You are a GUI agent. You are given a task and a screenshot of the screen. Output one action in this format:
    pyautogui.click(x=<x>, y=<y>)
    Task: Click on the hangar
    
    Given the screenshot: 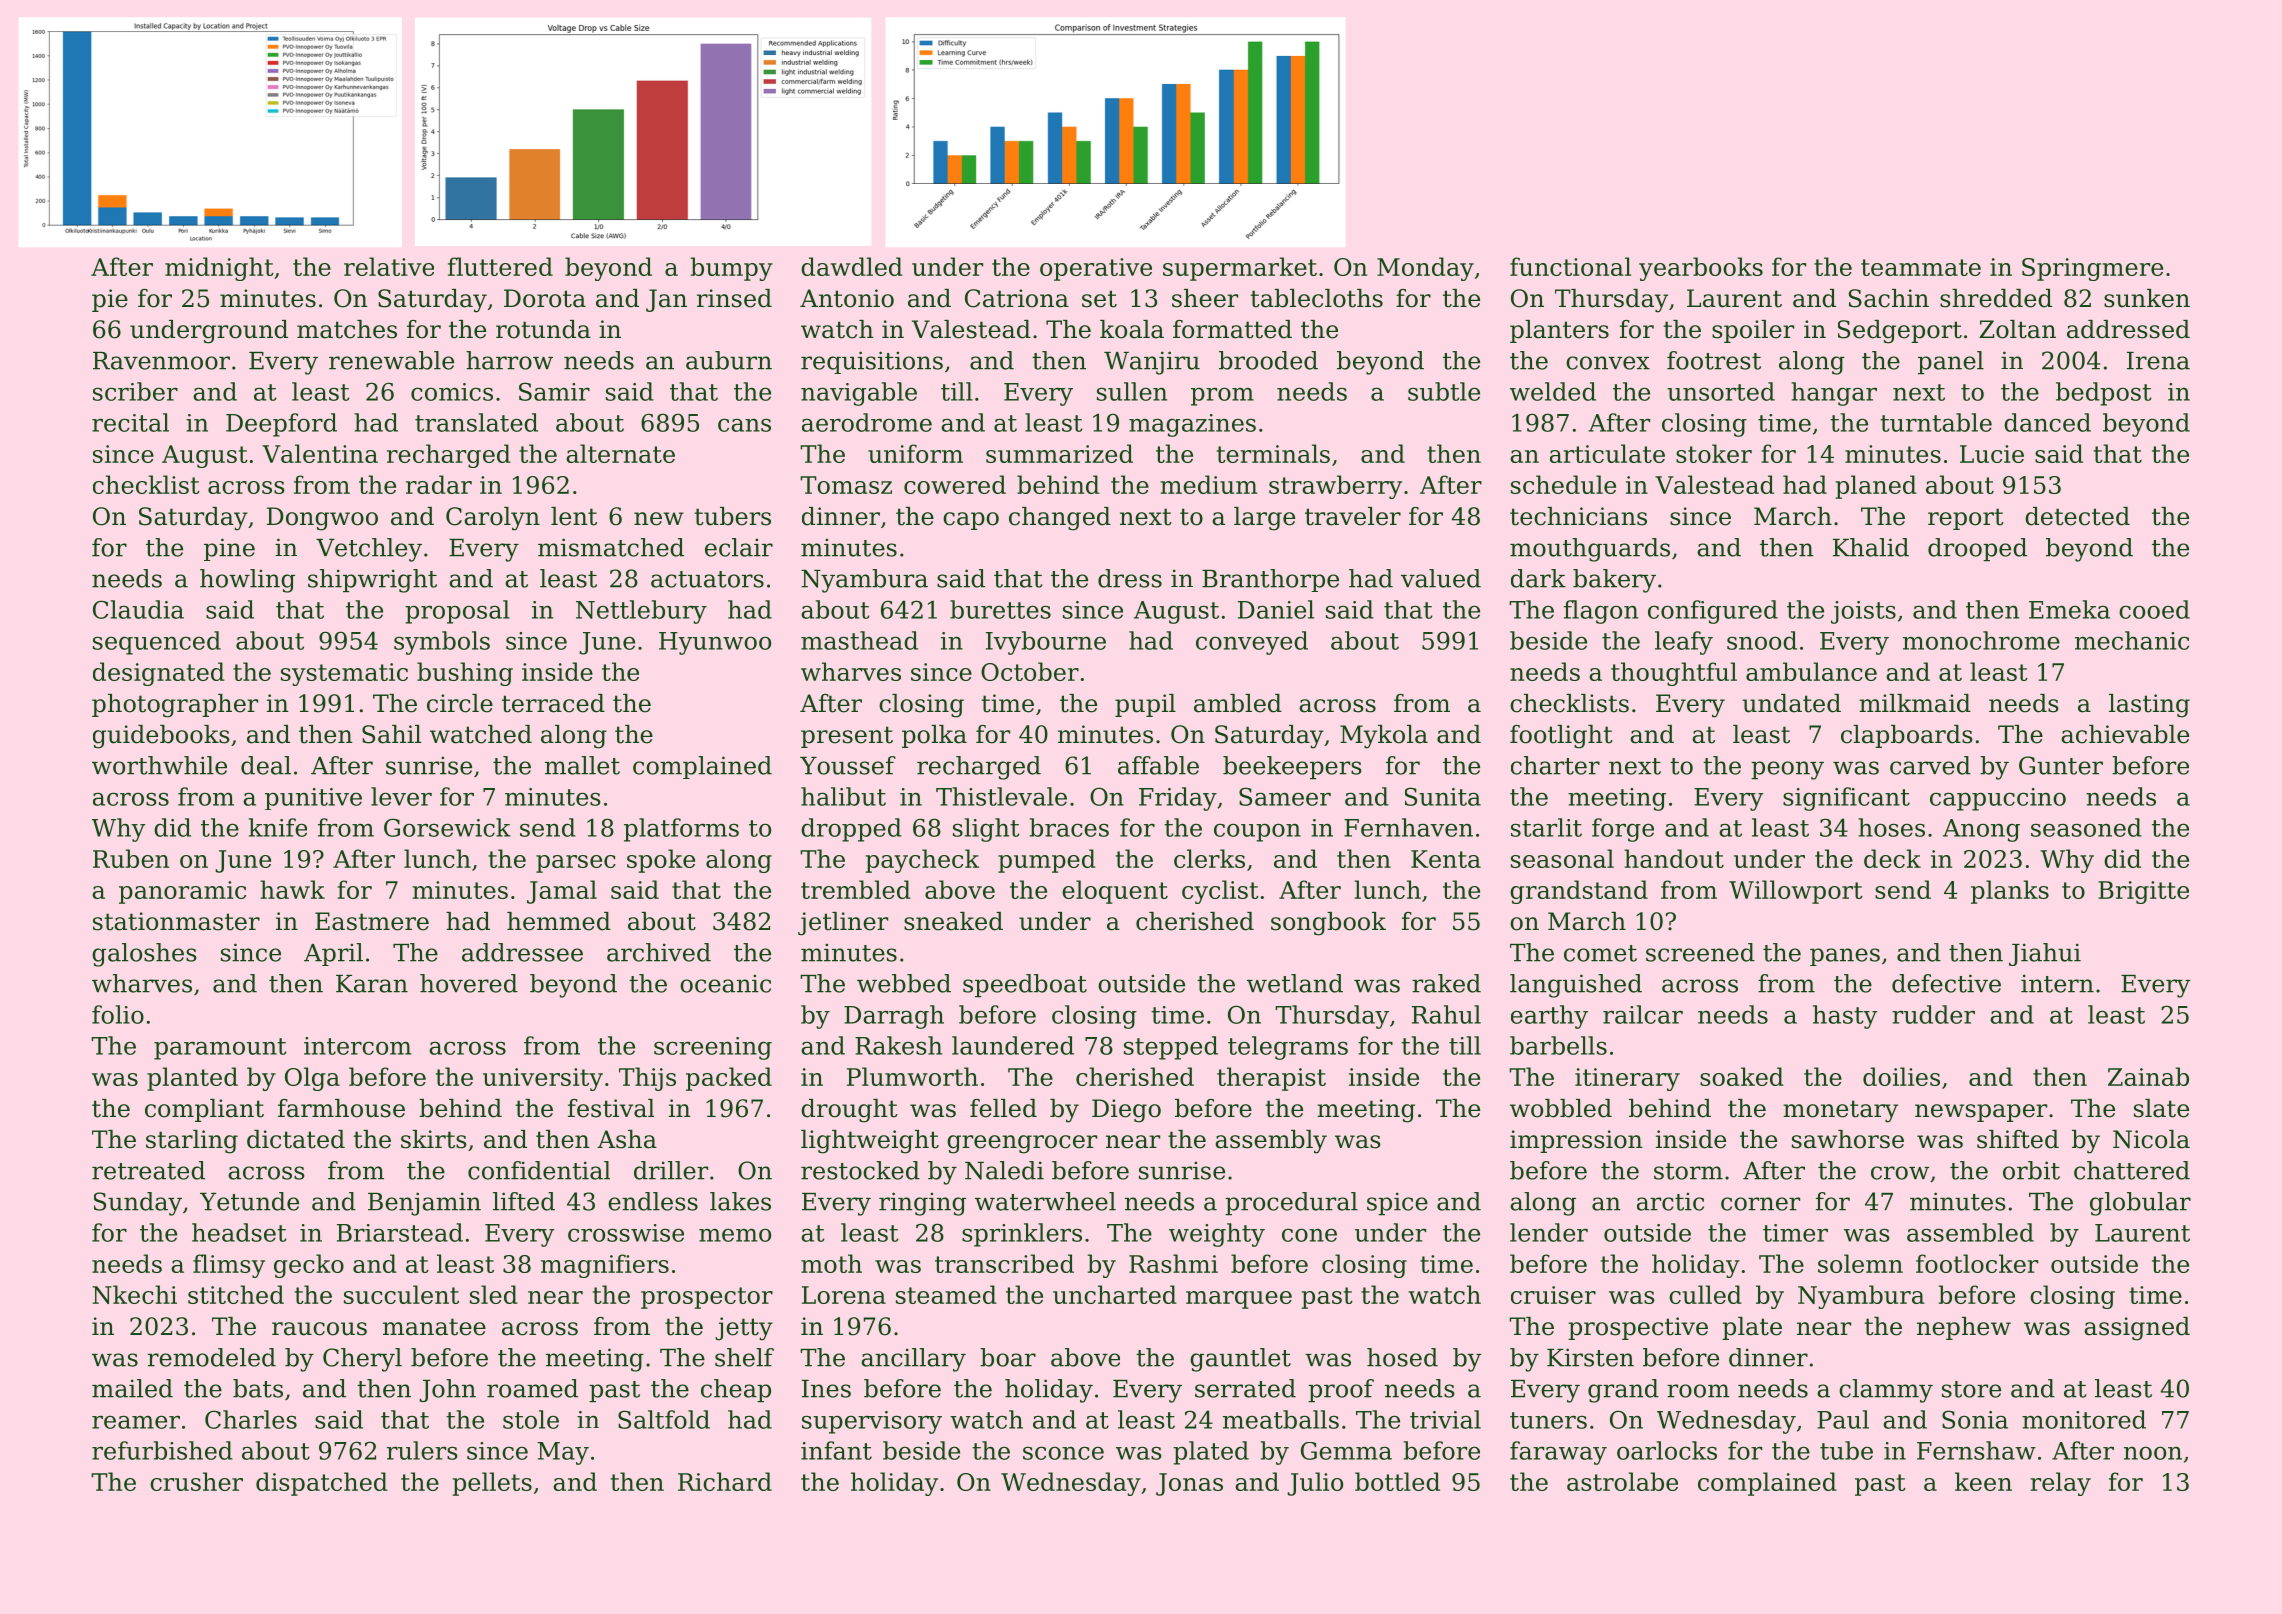 What is the action you would take?
    pyautogui.click(x=1834, y=394)
